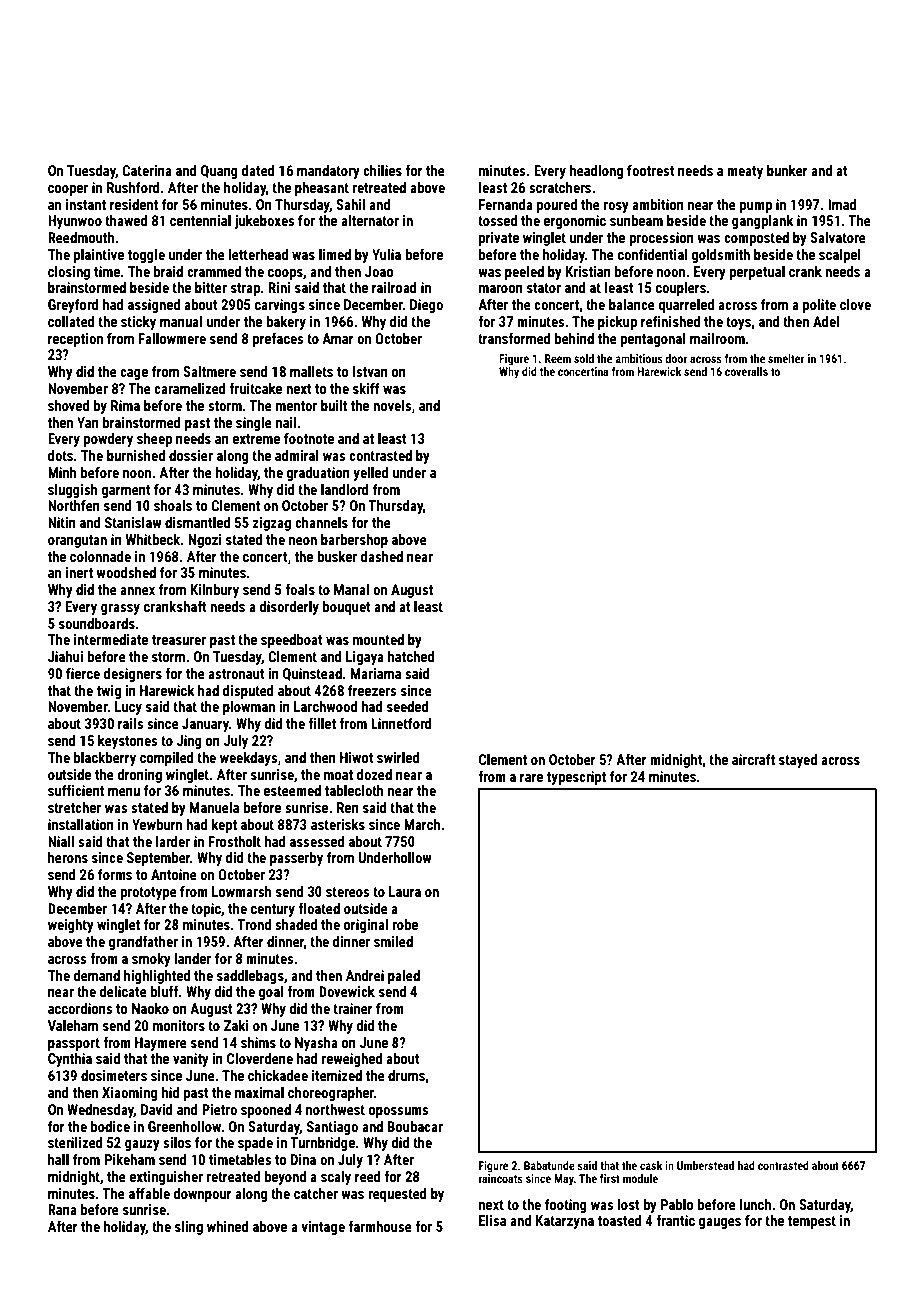 The height and width of the screenshot is (1314, 924). I want to click on Rima, so click(125, 405).
